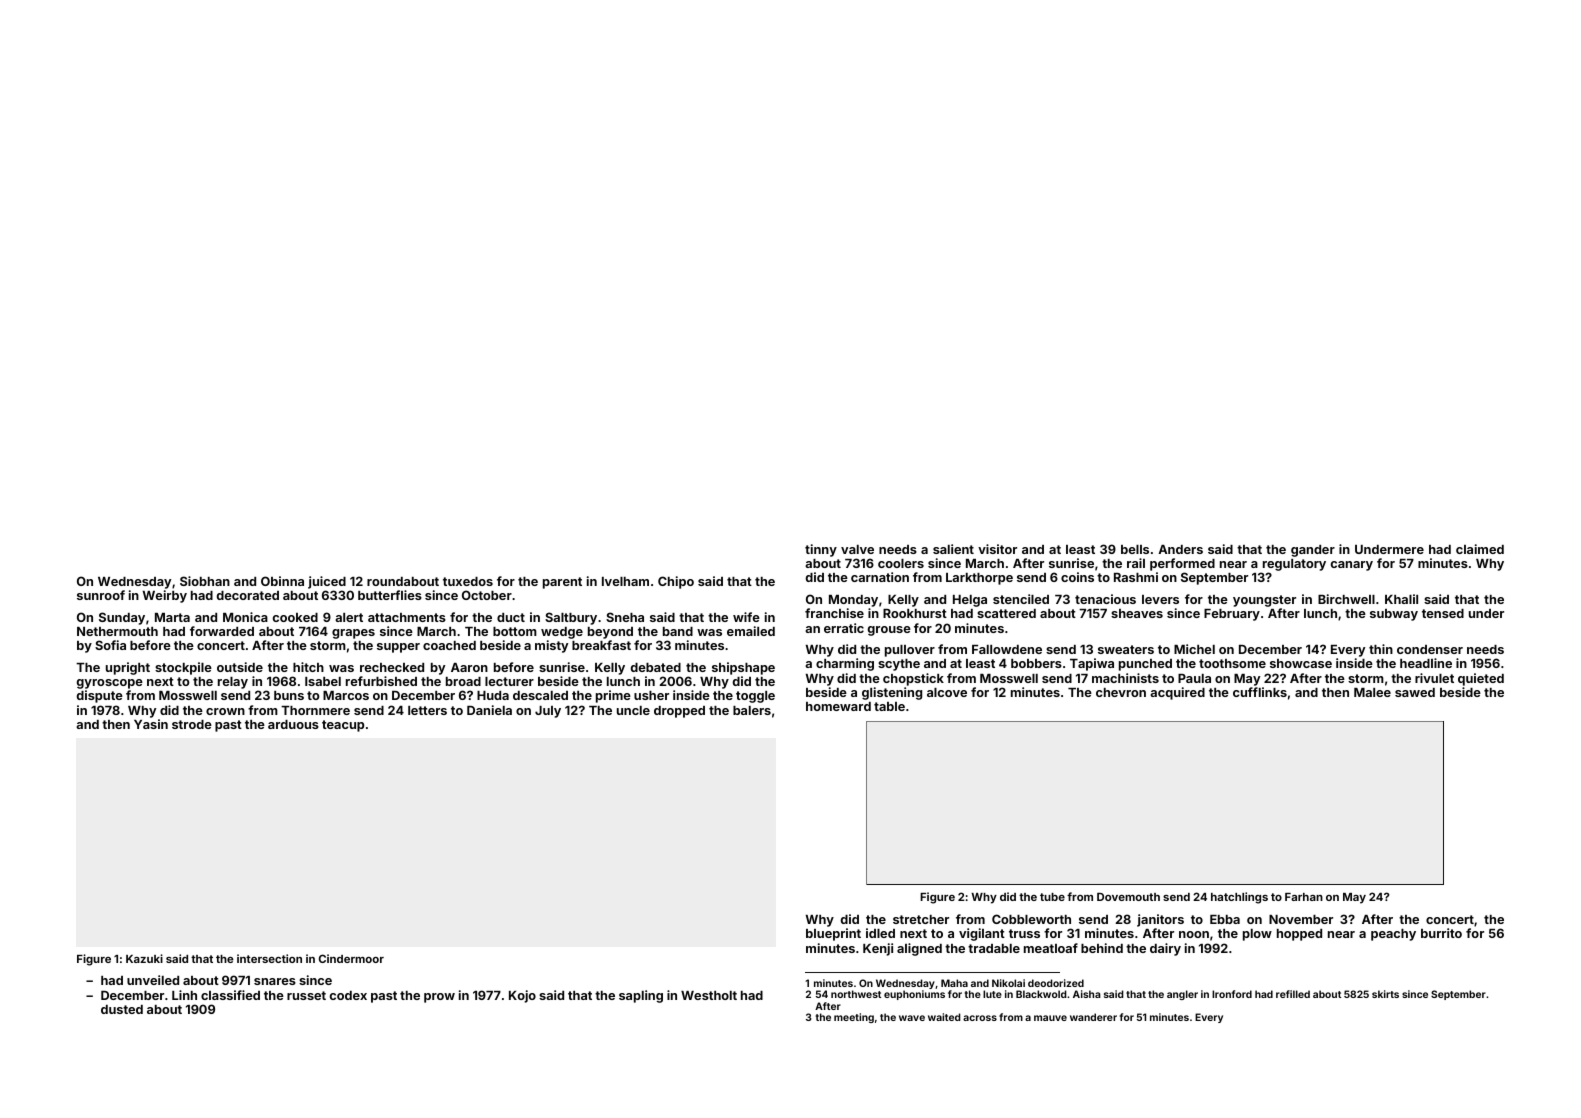 This page has height=1118, width=1581. Describe the element at coordinates (1135, 549) in the page. I see `bells` at that location.
